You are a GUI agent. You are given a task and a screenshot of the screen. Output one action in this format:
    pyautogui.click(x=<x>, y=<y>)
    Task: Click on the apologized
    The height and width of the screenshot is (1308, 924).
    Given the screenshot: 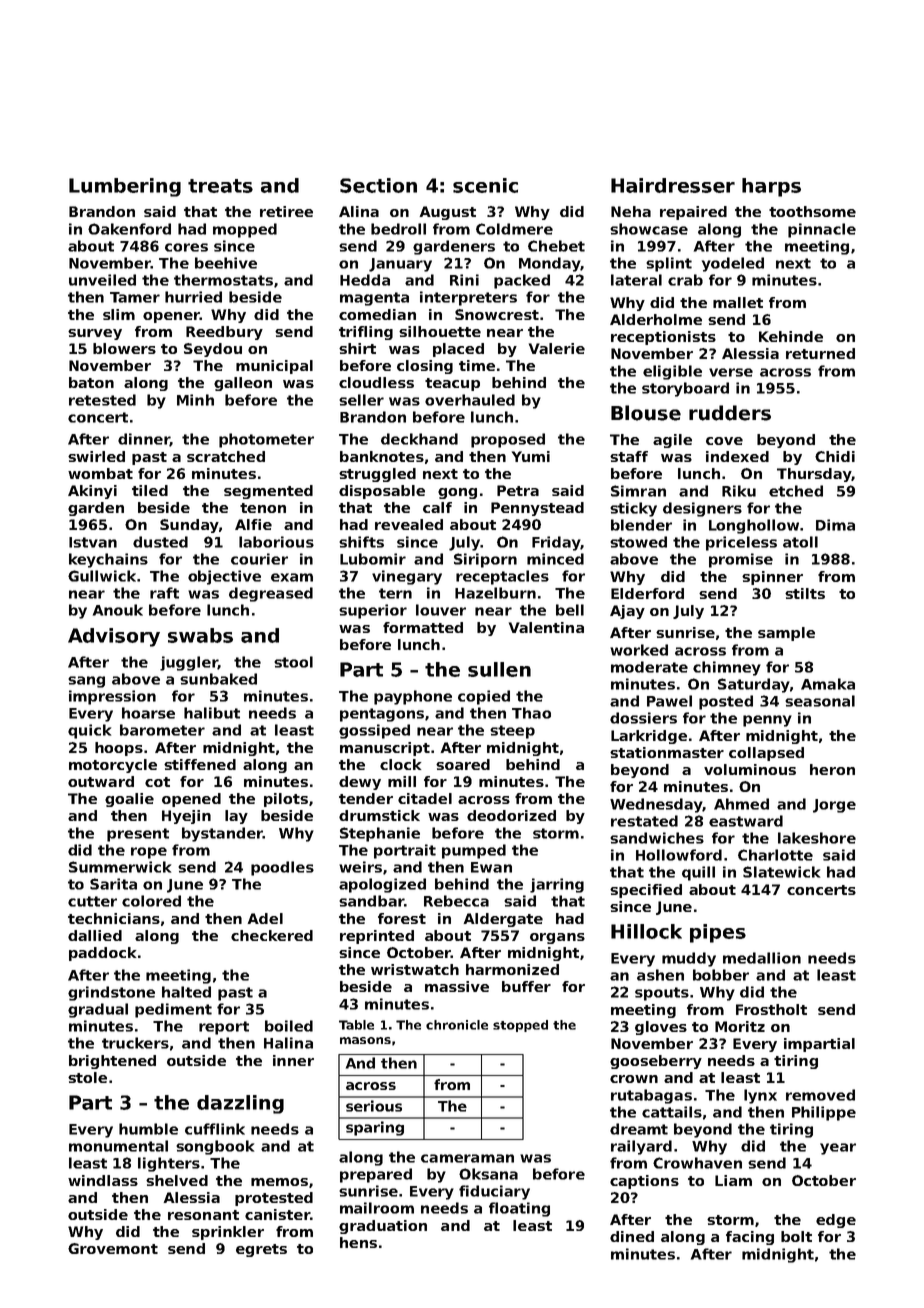 What is the action you would take?
    pyautogui.click(x=382, y=885)
